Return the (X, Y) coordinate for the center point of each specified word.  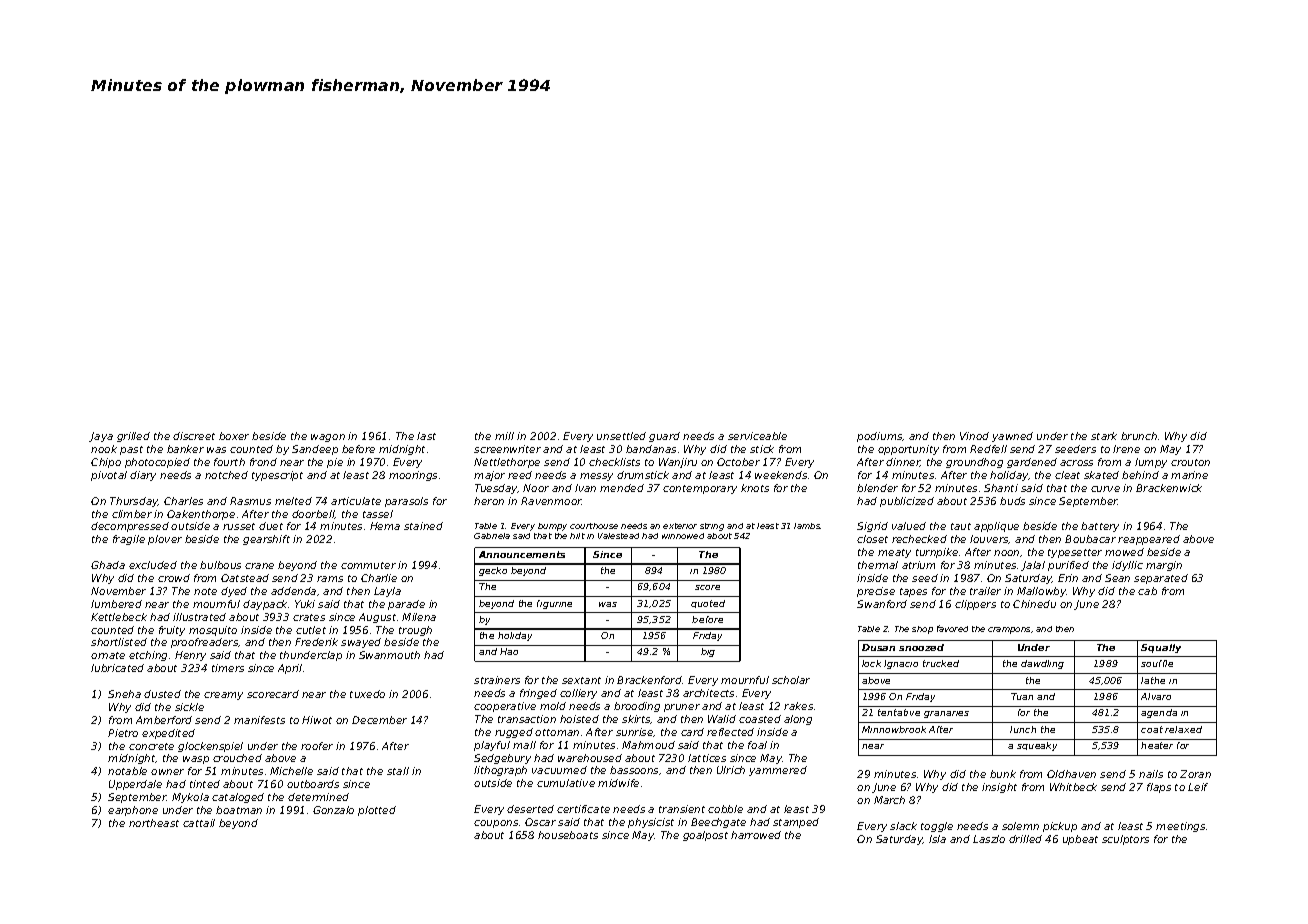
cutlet (311, 630)
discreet (194, 436)
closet (872, 539)
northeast (154, 823)
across (1076, 463)
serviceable (757, 436)
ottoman (557, 732)
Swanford (882, 604)
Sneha (124, 694)
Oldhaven (1071, 774)
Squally (1161, 648)
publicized (907, 502)
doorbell (313, 514)
